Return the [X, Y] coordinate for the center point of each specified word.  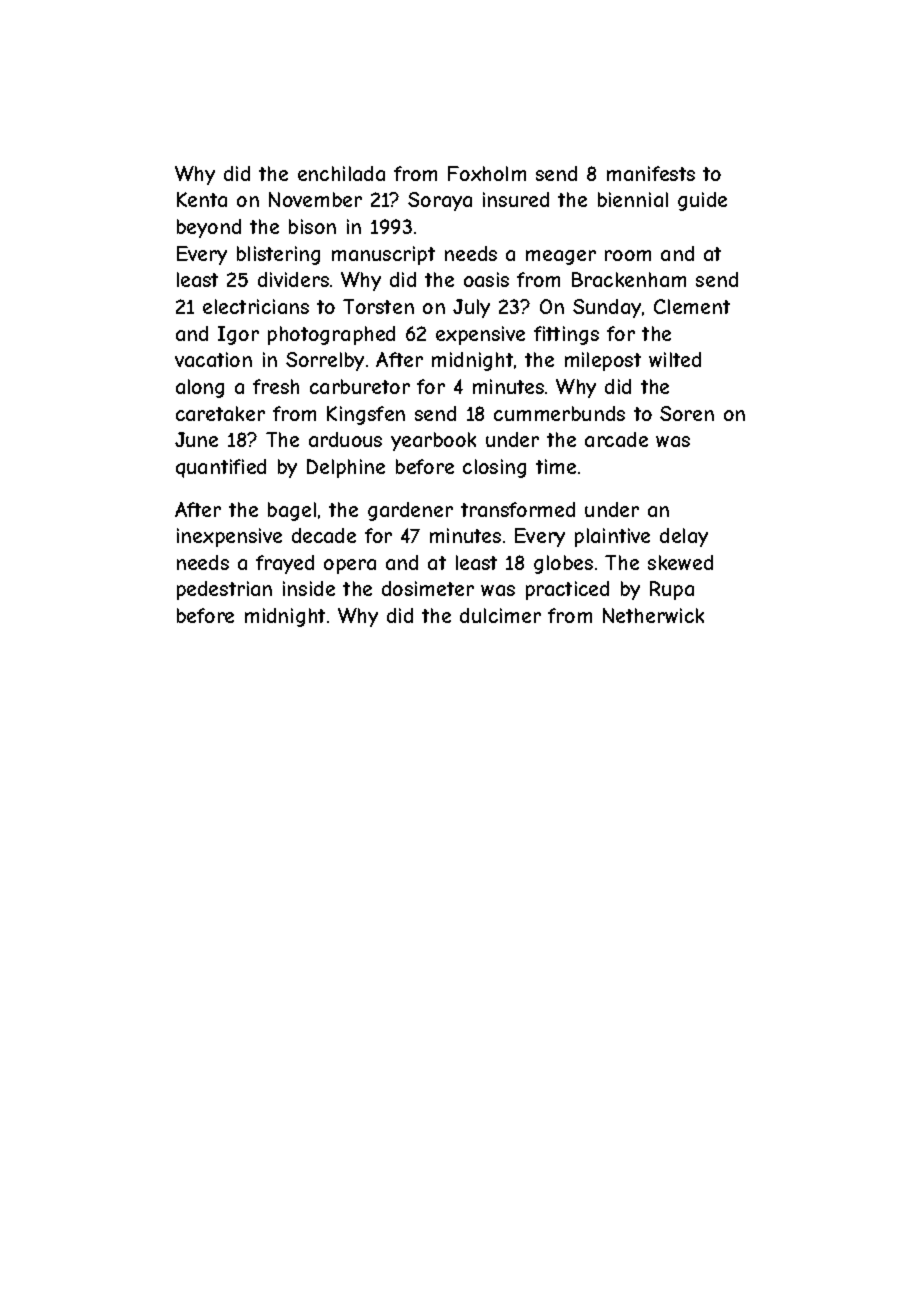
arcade [616, 439]
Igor [238, 335]
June [196, 439]
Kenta [202, 199]
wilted [675, 359]
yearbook [433, 441]
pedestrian [224, 590]
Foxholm [487, 173]
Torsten [378, 306]
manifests [651, 173]
